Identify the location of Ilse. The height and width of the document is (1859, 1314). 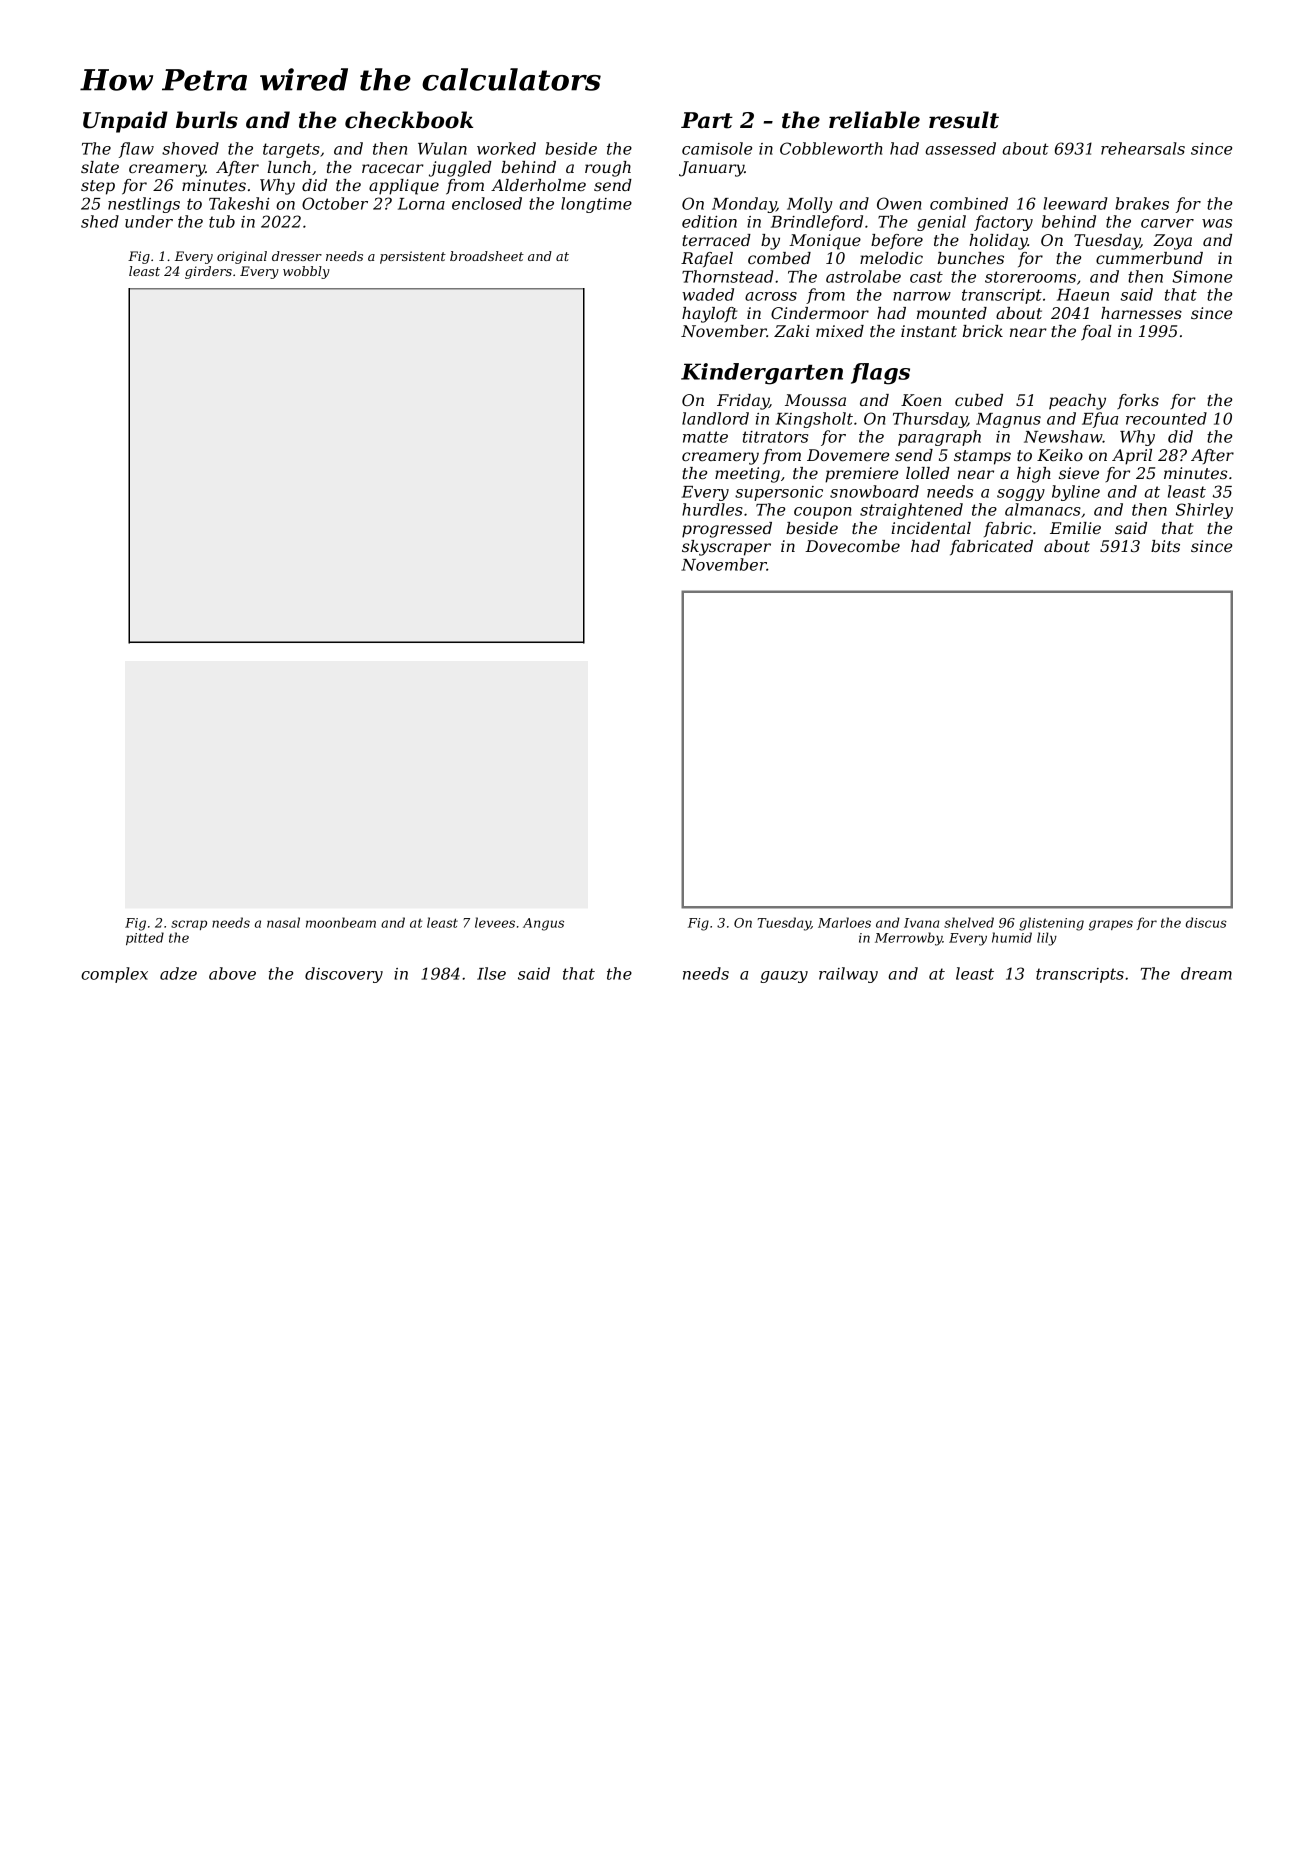
(491, 973).
